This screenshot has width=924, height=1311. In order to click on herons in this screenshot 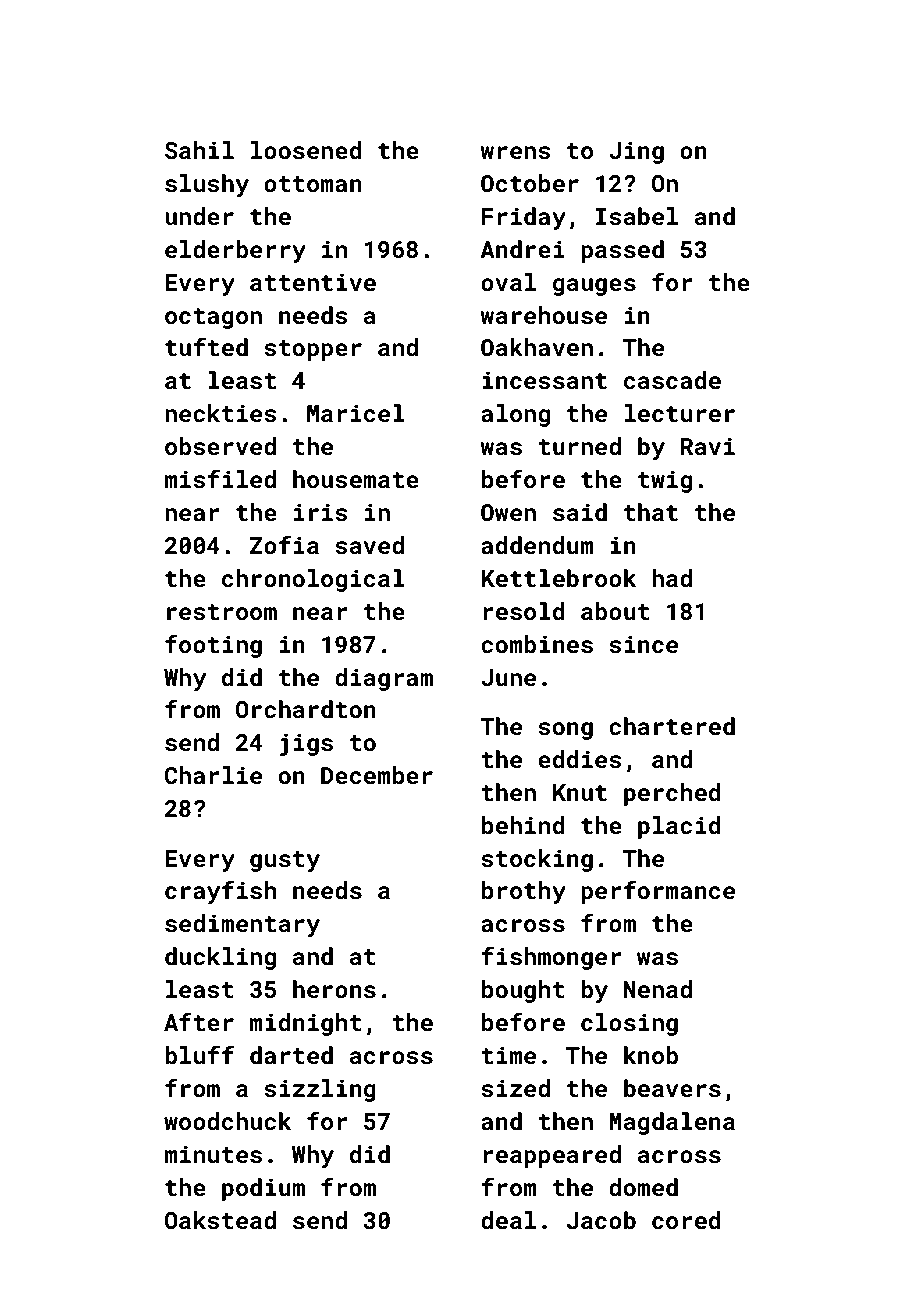, I will do `click(334, 989)`.
